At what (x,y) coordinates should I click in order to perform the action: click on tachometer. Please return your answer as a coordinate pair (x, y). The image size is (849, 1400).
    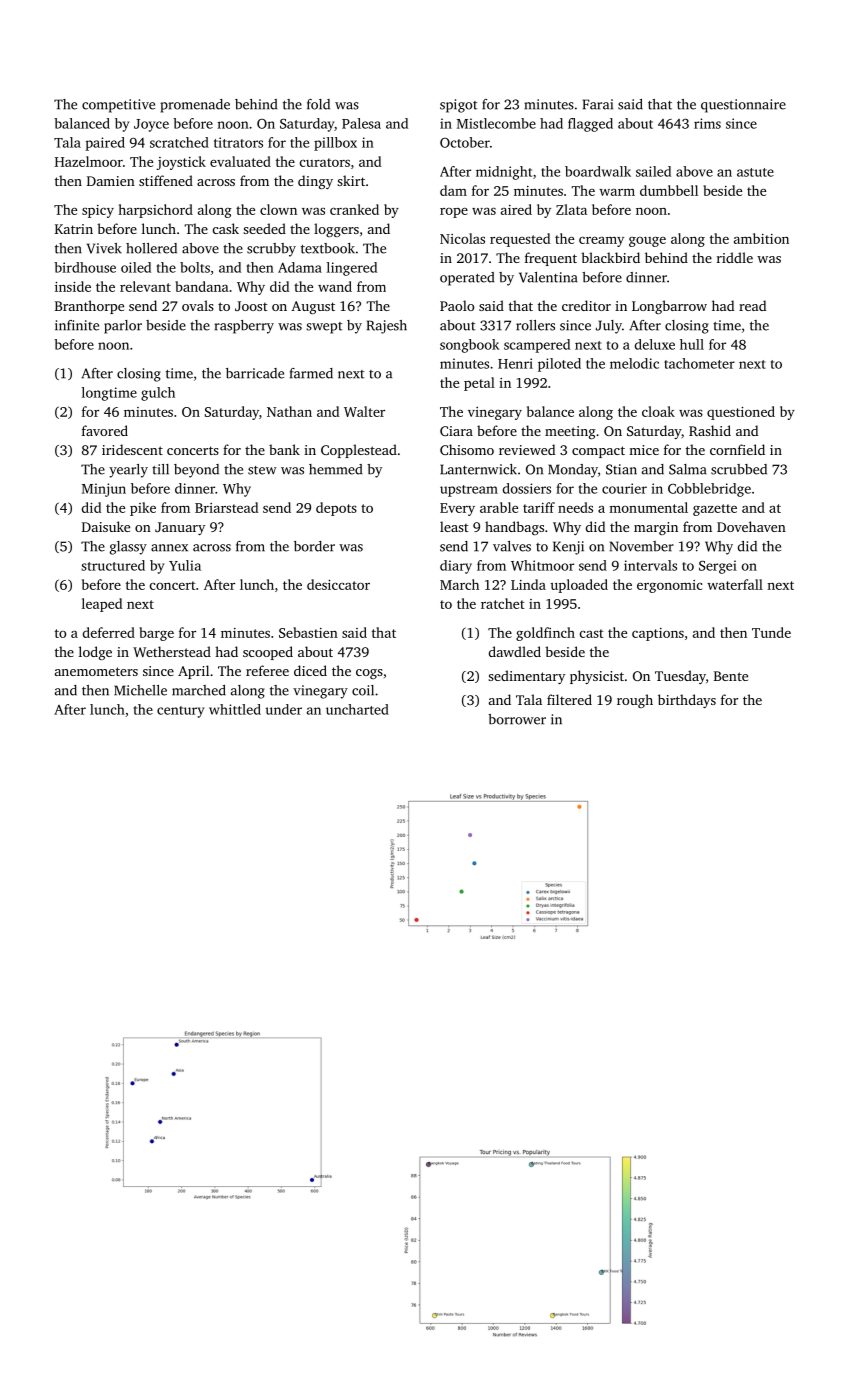
    Looking at the image, I should click on (699, 363).
